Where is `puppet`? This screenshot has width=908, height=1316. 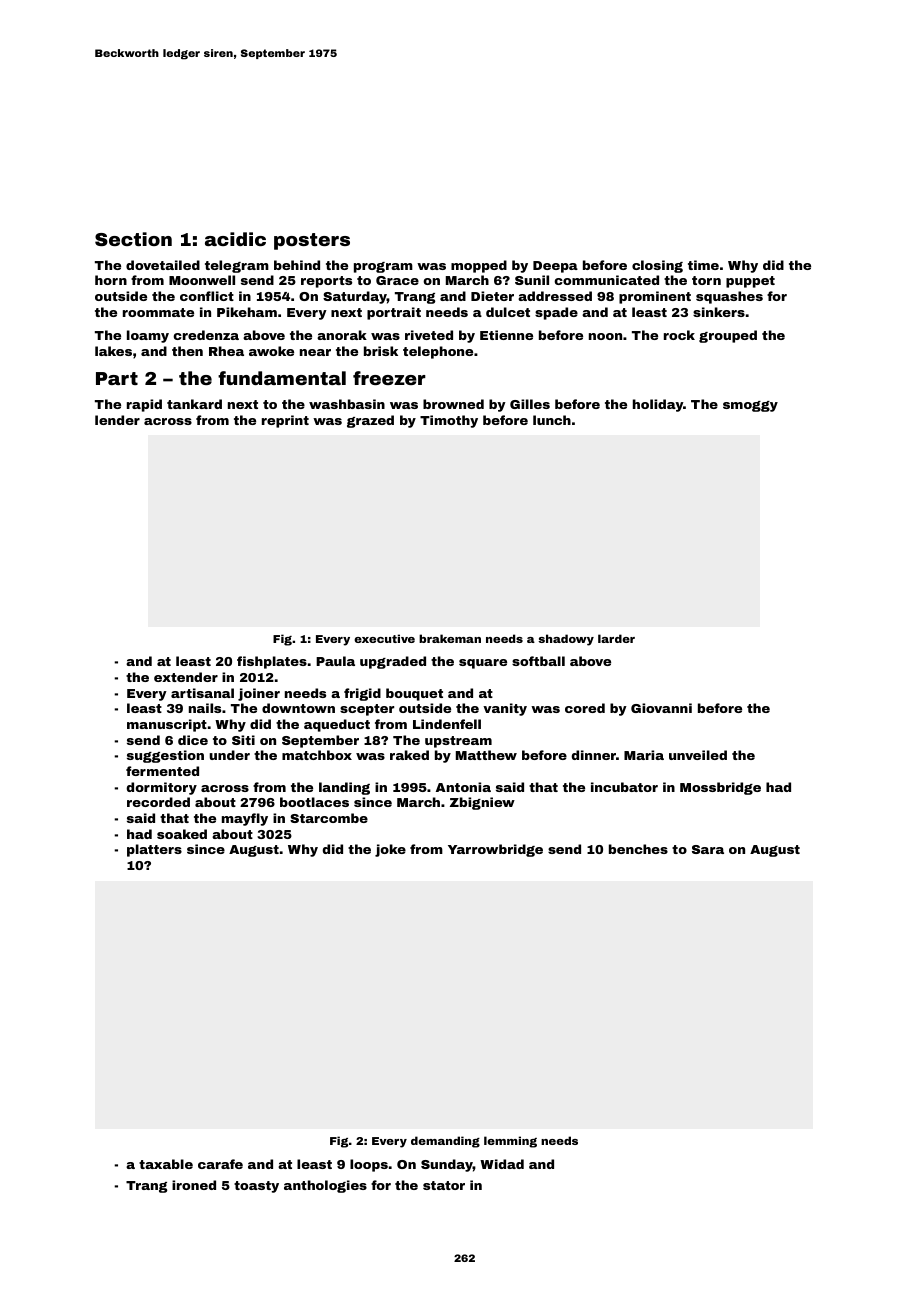 puppet is located at coordinates (750, 282).
